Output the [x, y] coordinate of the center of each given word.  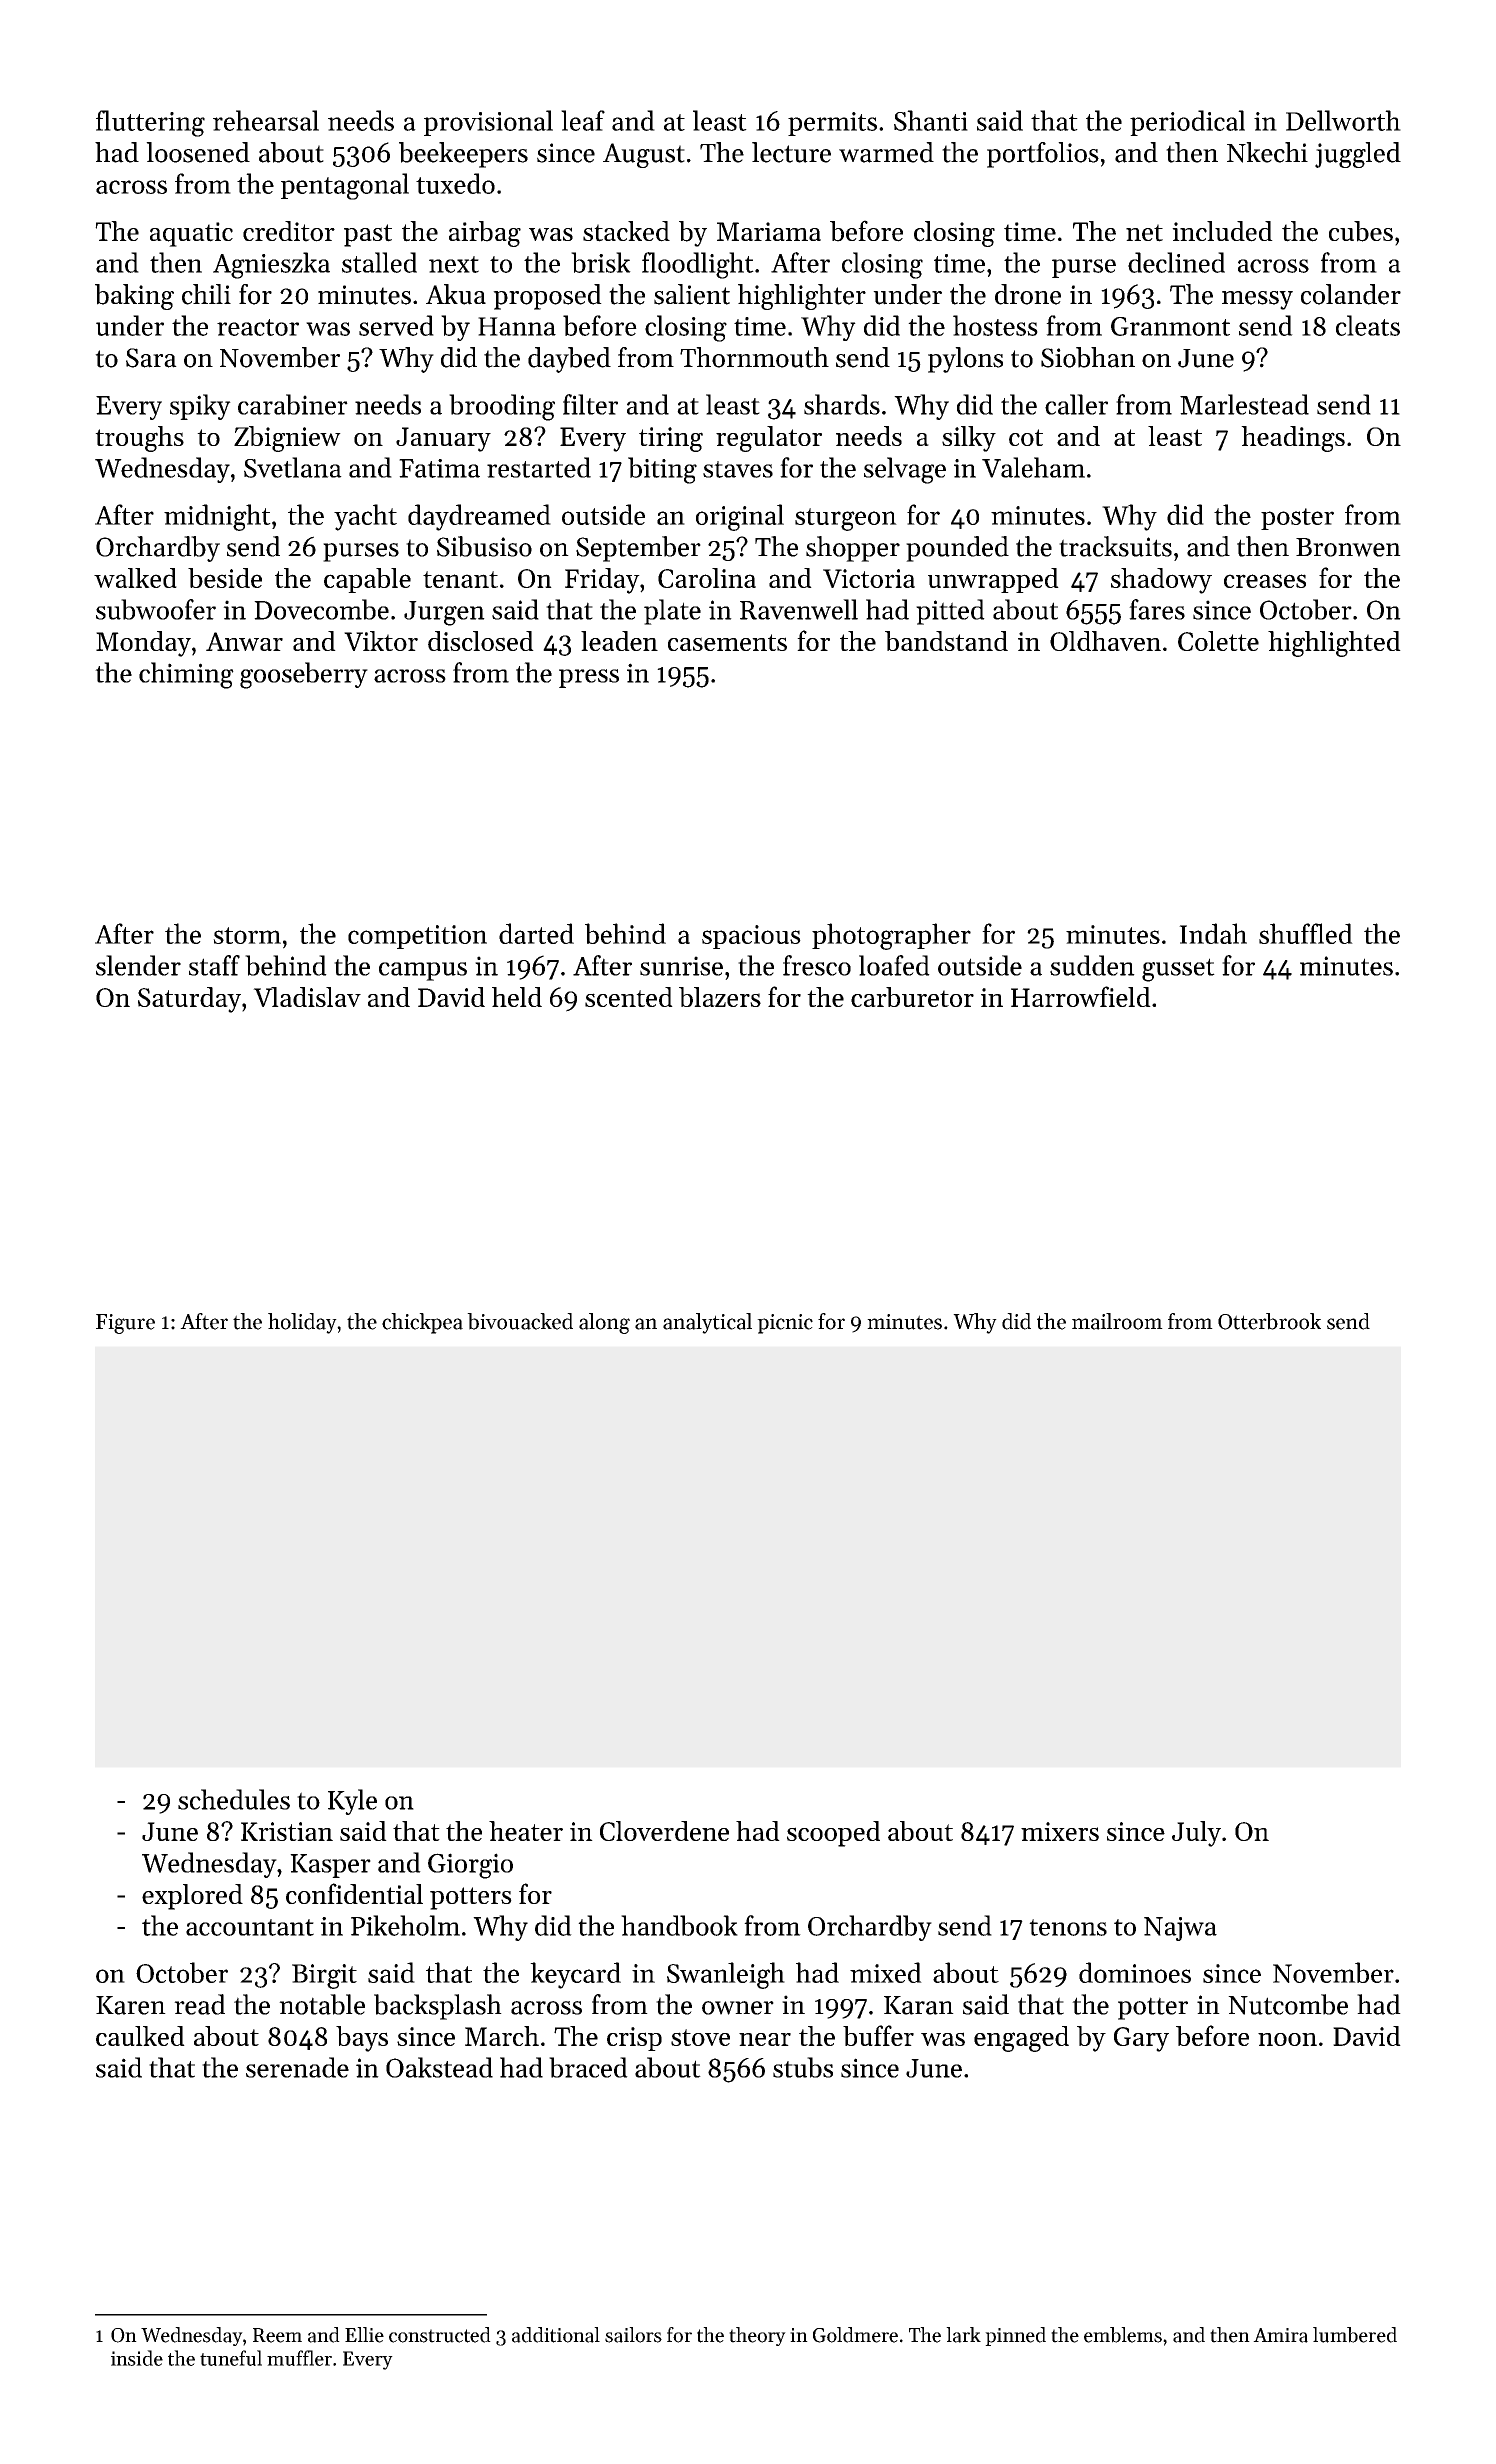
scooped [833, 1834]
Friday [602, 581]
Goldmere [855, 2335]
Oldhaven [1105, 641]
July [1196, 1834]
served [396, 325]
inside [137, 2358]
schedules [234, 1799]
